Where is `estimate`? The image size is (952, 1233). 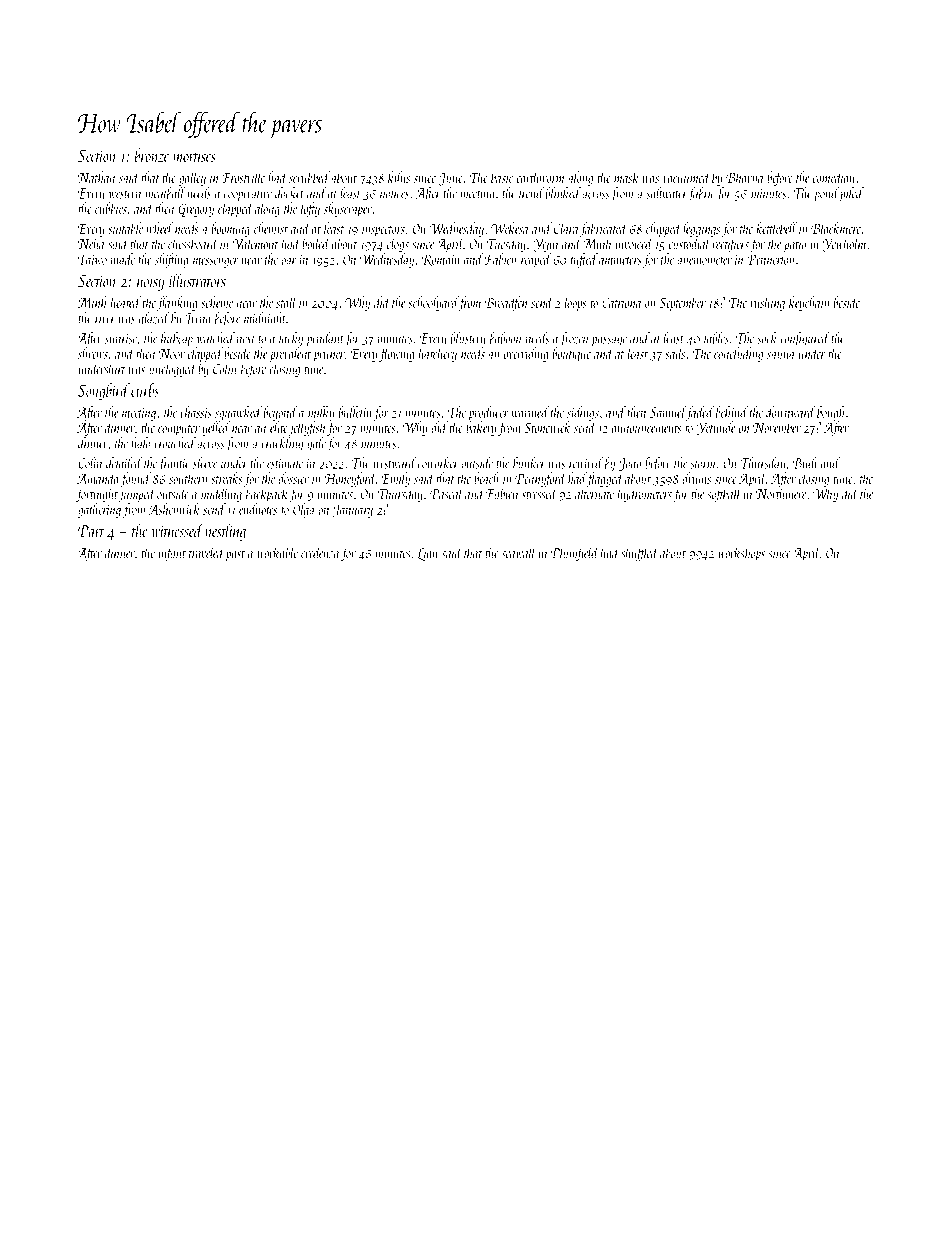
estimate is located at coordinates (285, 464).
